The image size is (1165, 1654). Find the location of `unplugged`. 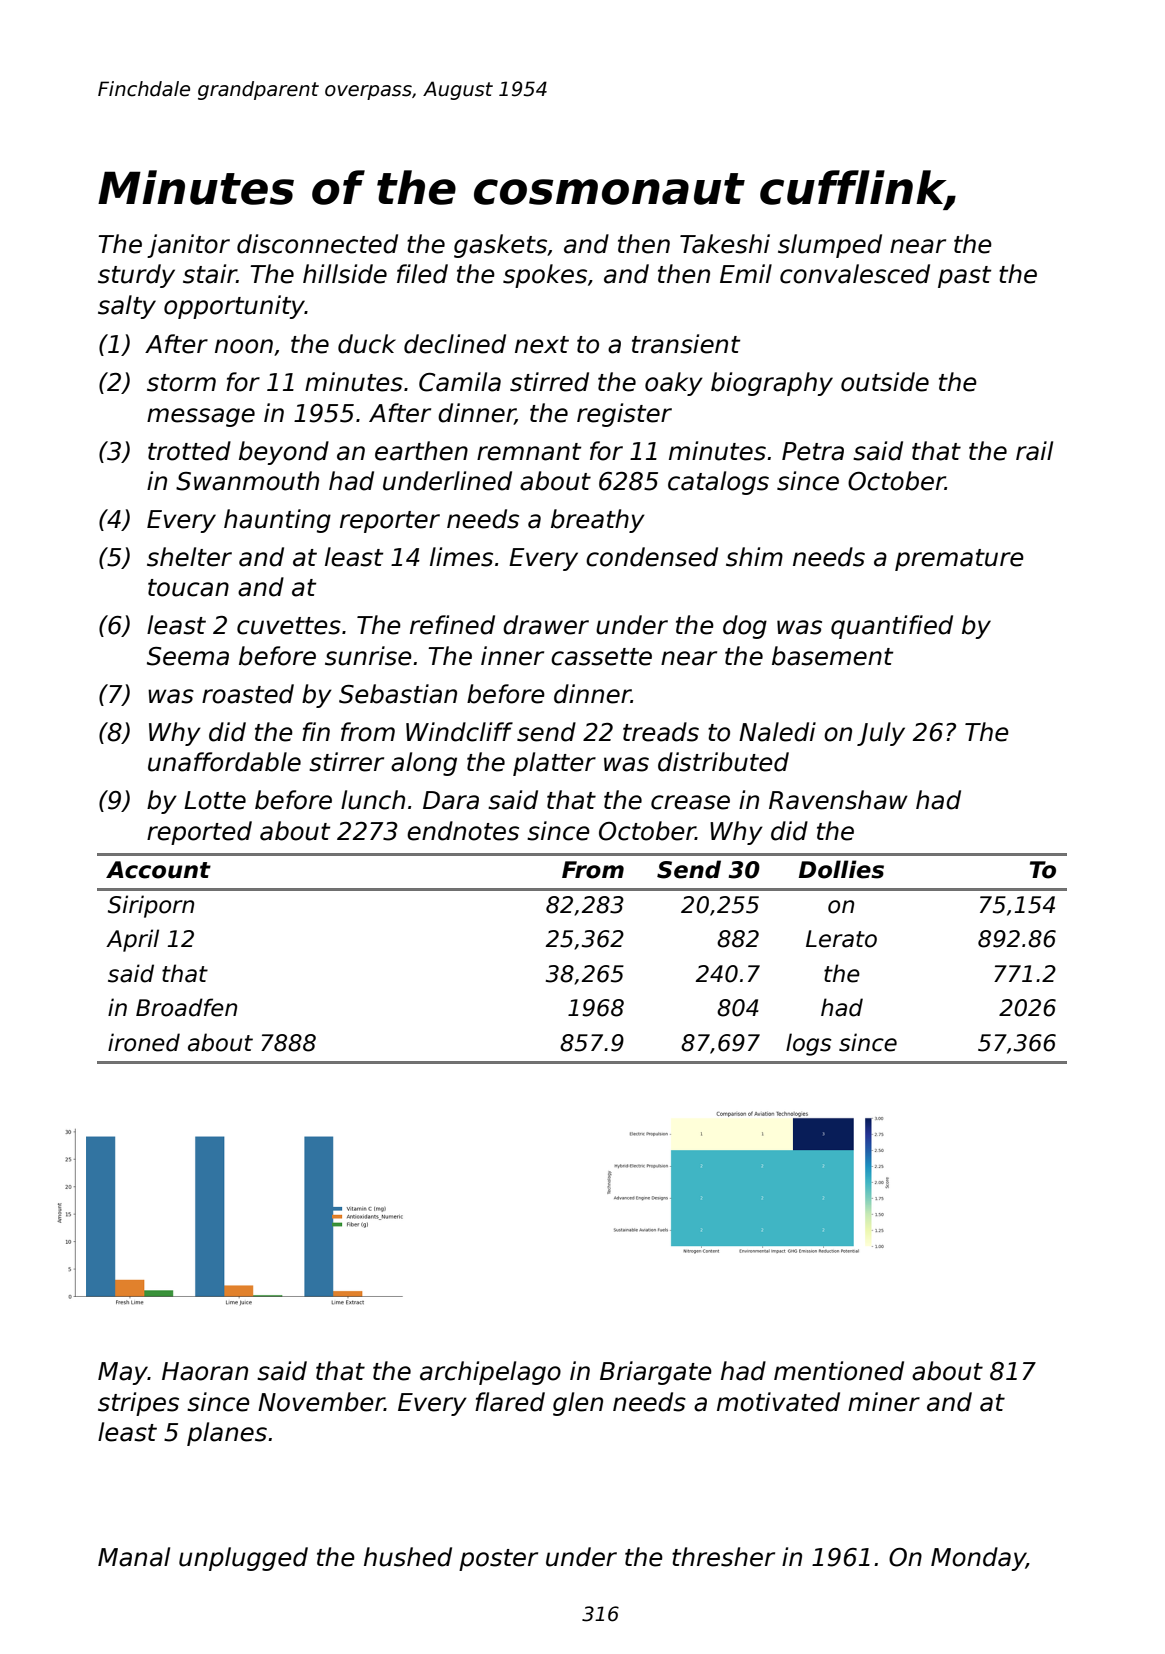

unplugged is located at coordinates (243, 1559).
